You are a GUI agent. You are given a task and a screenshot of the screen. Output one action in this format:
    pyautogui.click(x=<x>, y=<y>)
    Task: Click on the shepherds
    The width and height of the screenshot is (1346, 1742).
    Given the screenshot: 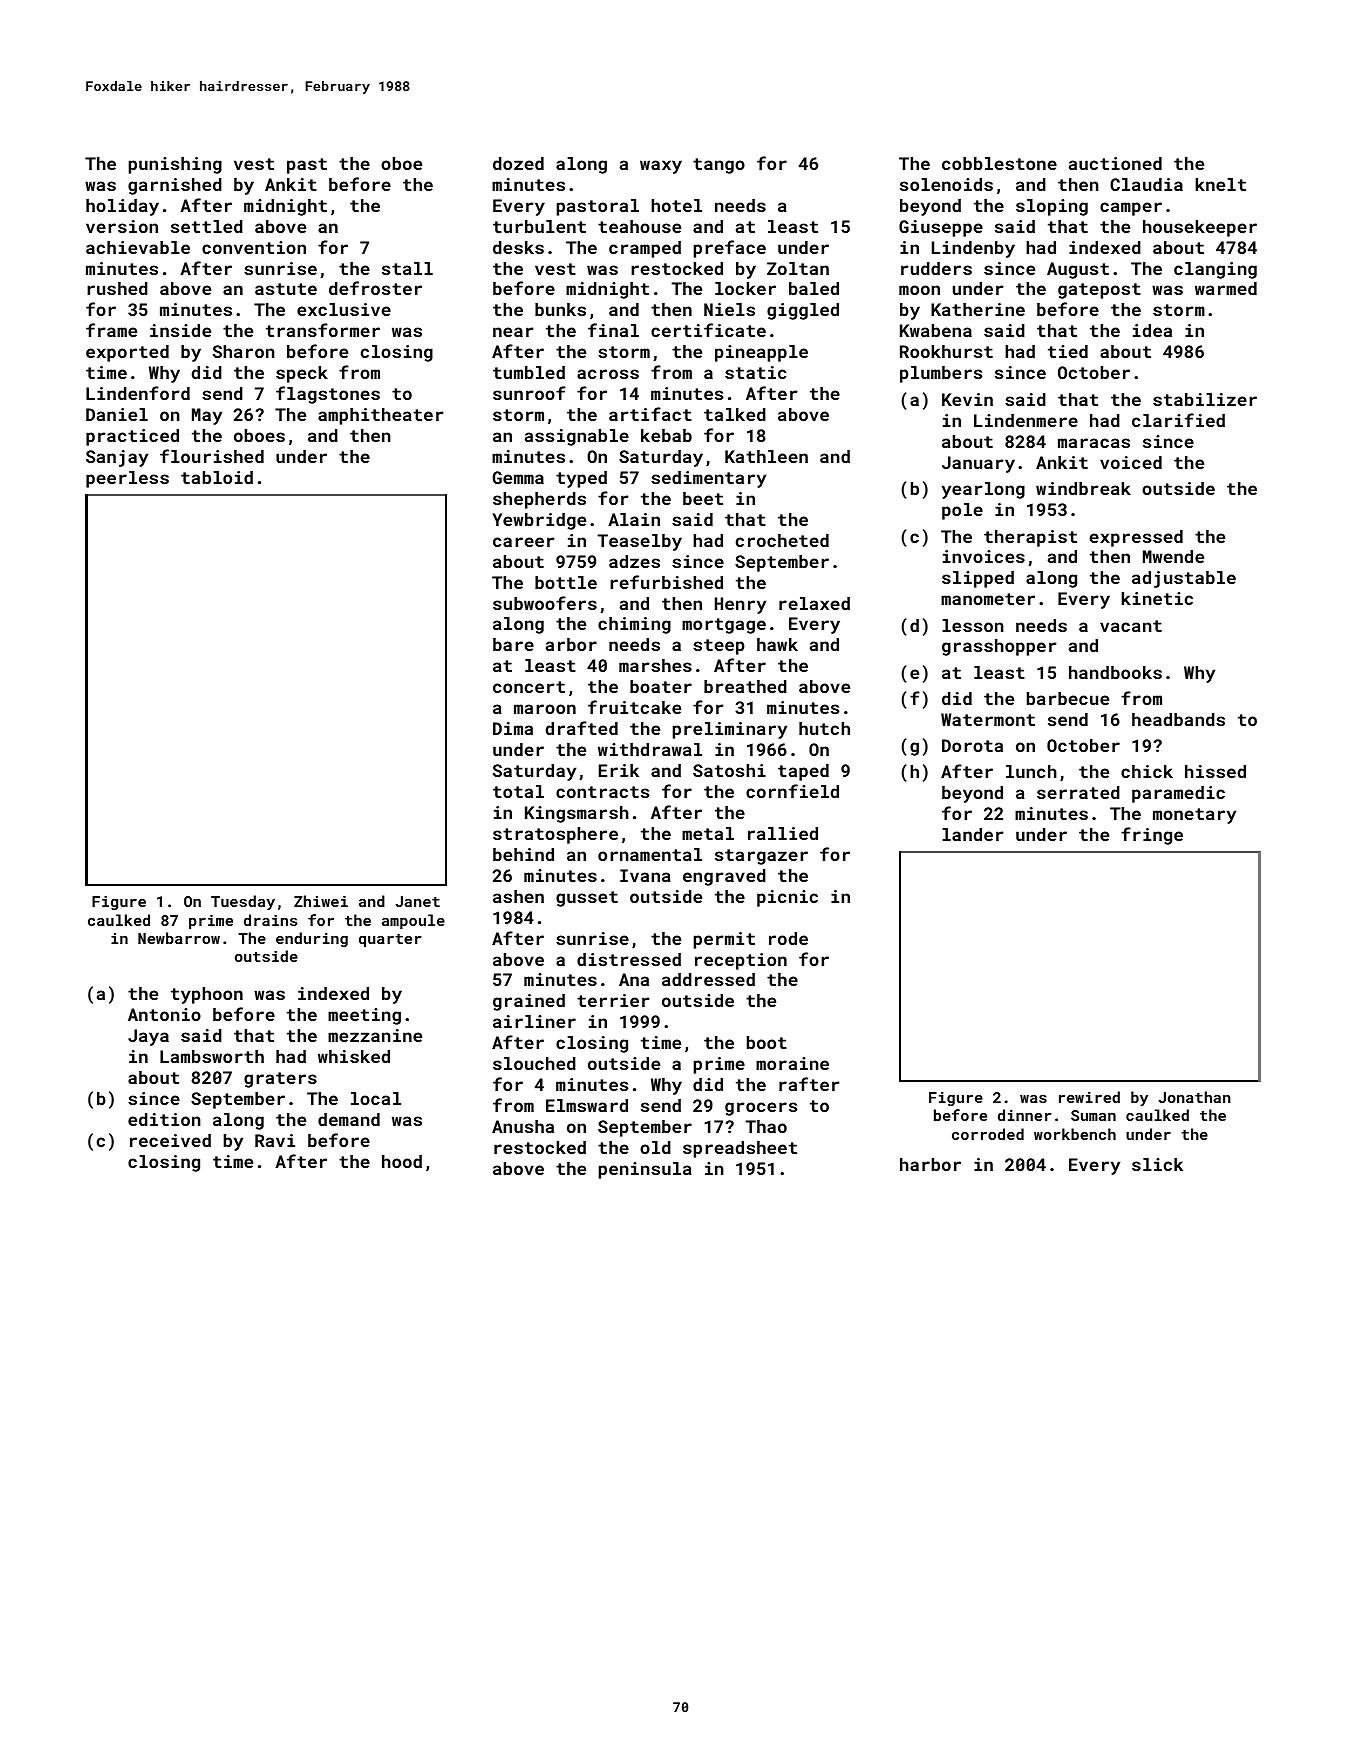 What is the action you would take?
    pyautogui.click(x=539, y=500)
